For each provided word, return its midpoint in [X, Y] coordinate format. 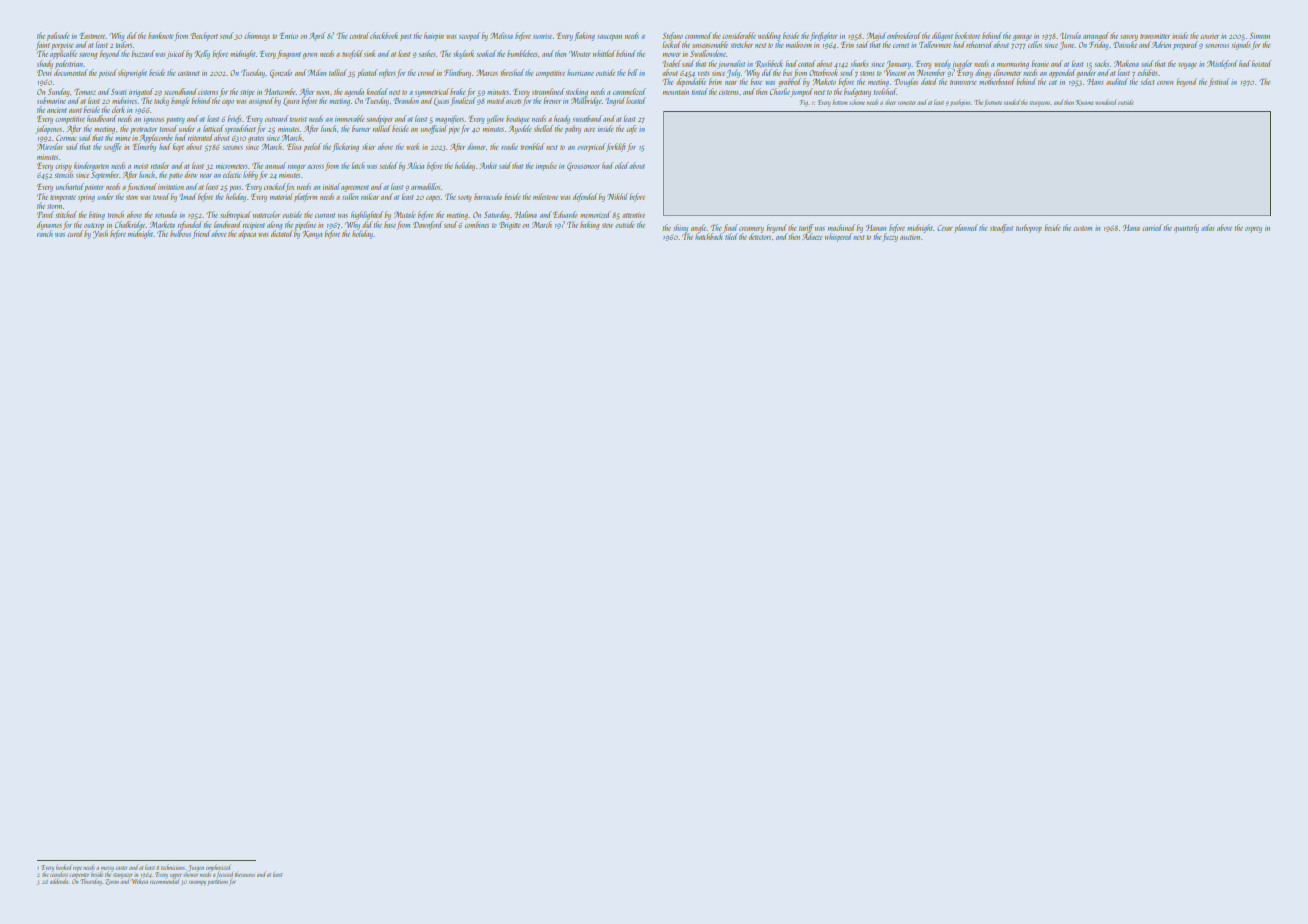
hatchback [709, 236]
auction [910, 237]
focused [224, 875]
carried [1152, 227]
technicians [173, 867]
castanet [188, 73]
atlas [1207, 227]
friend [201, 234]
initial [331, 186]
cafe [631, 129]
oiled [622, 165]
